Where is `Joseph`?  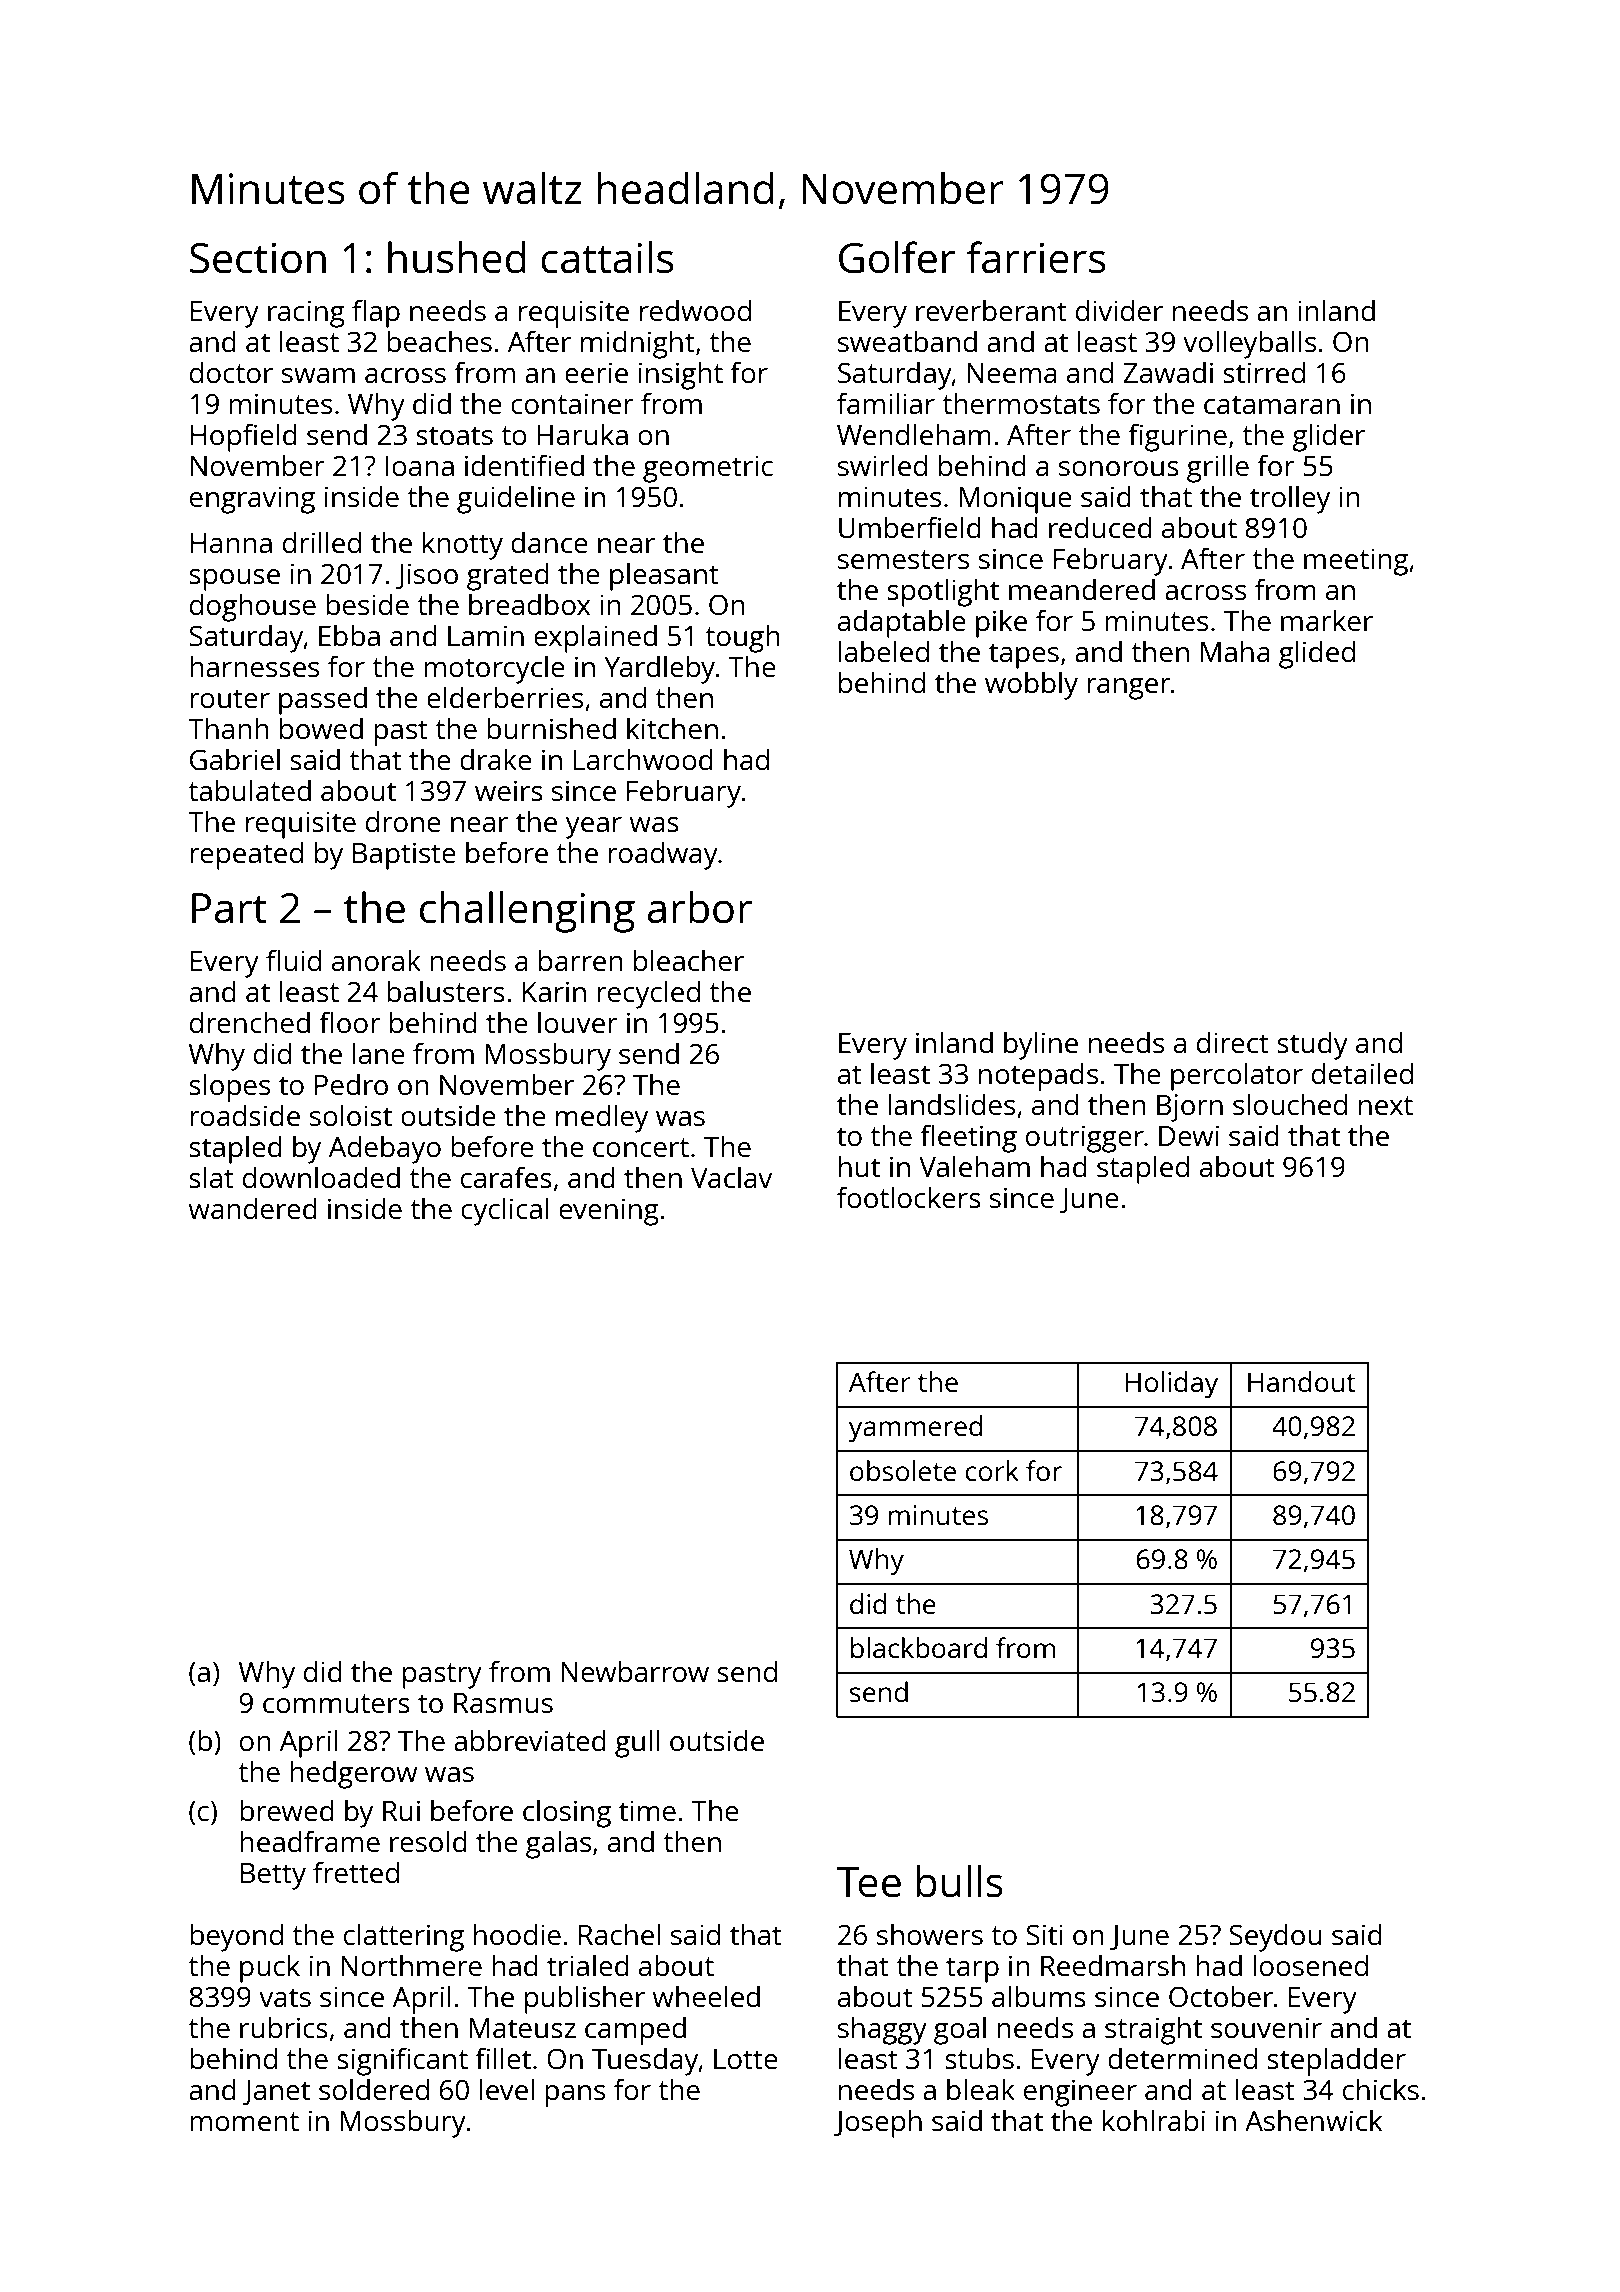 Joseph is located at coordinates (878, 2123).
